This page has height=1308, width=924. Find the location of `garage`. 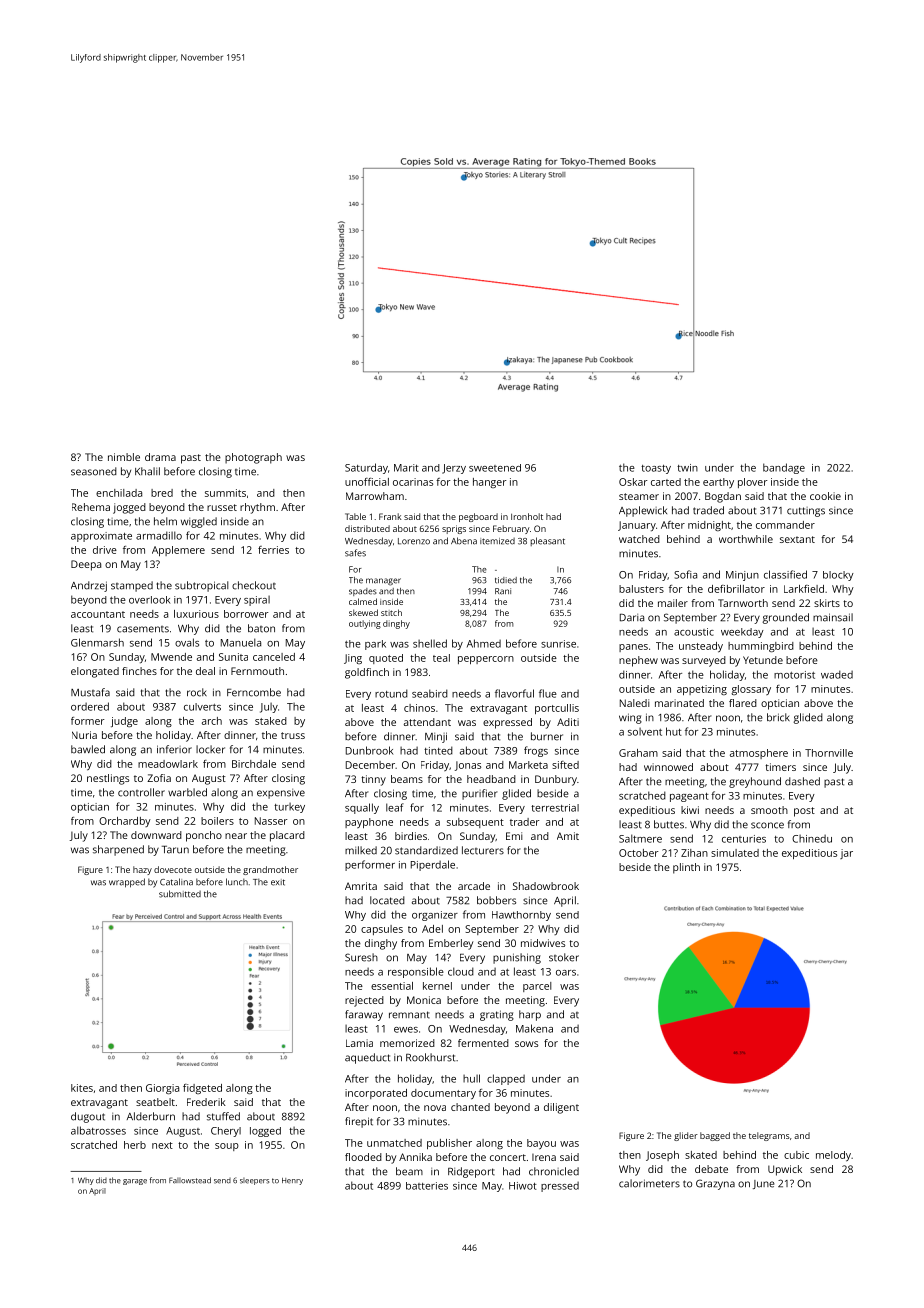

garage is located at coordinates (135, 1182).
